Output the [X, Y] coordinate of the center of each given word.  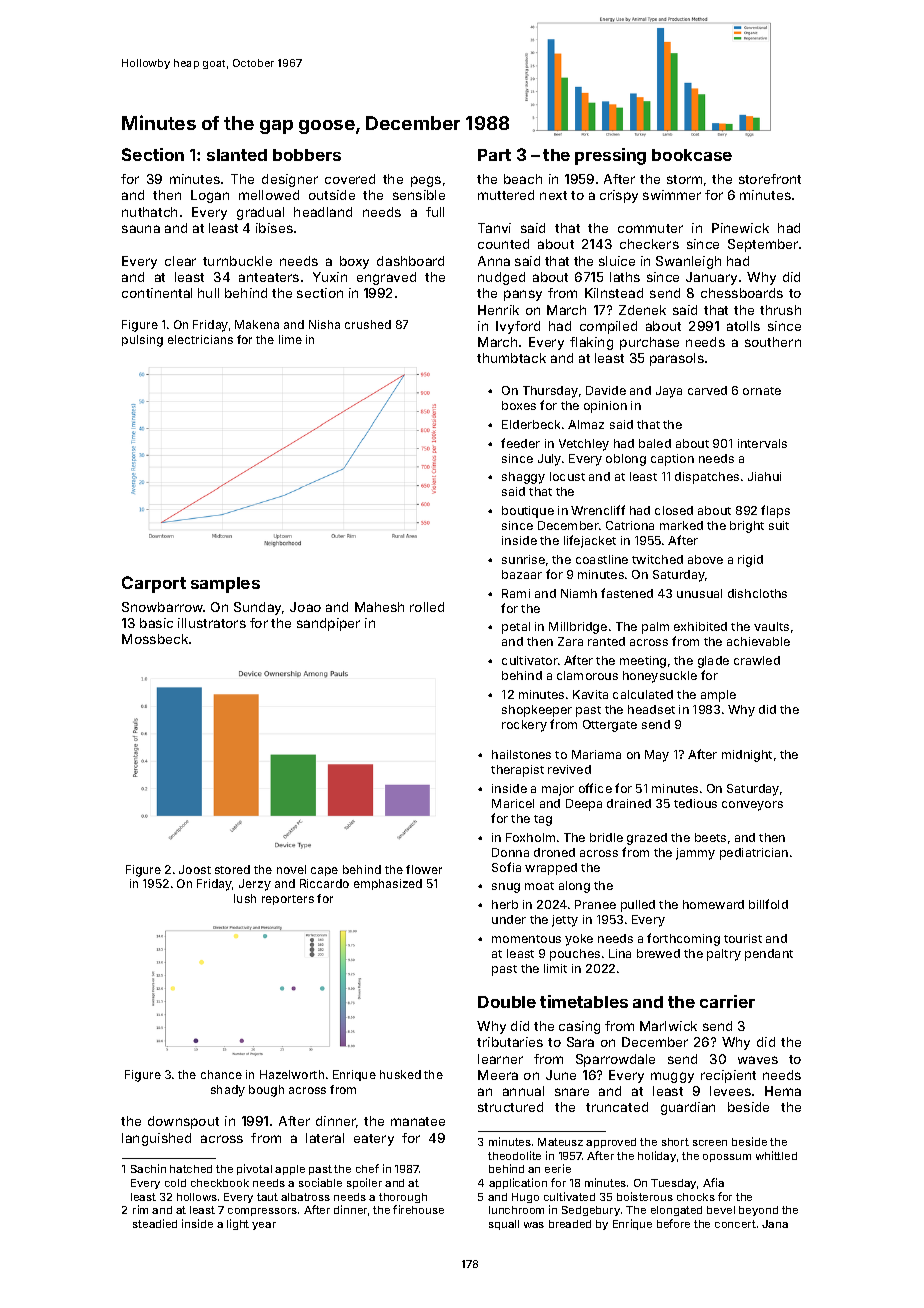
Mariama [596, 754]
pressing [610, 156]
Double [507, 1002]
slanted [237, 155]
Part [494, 155]
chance [221, 1074]
